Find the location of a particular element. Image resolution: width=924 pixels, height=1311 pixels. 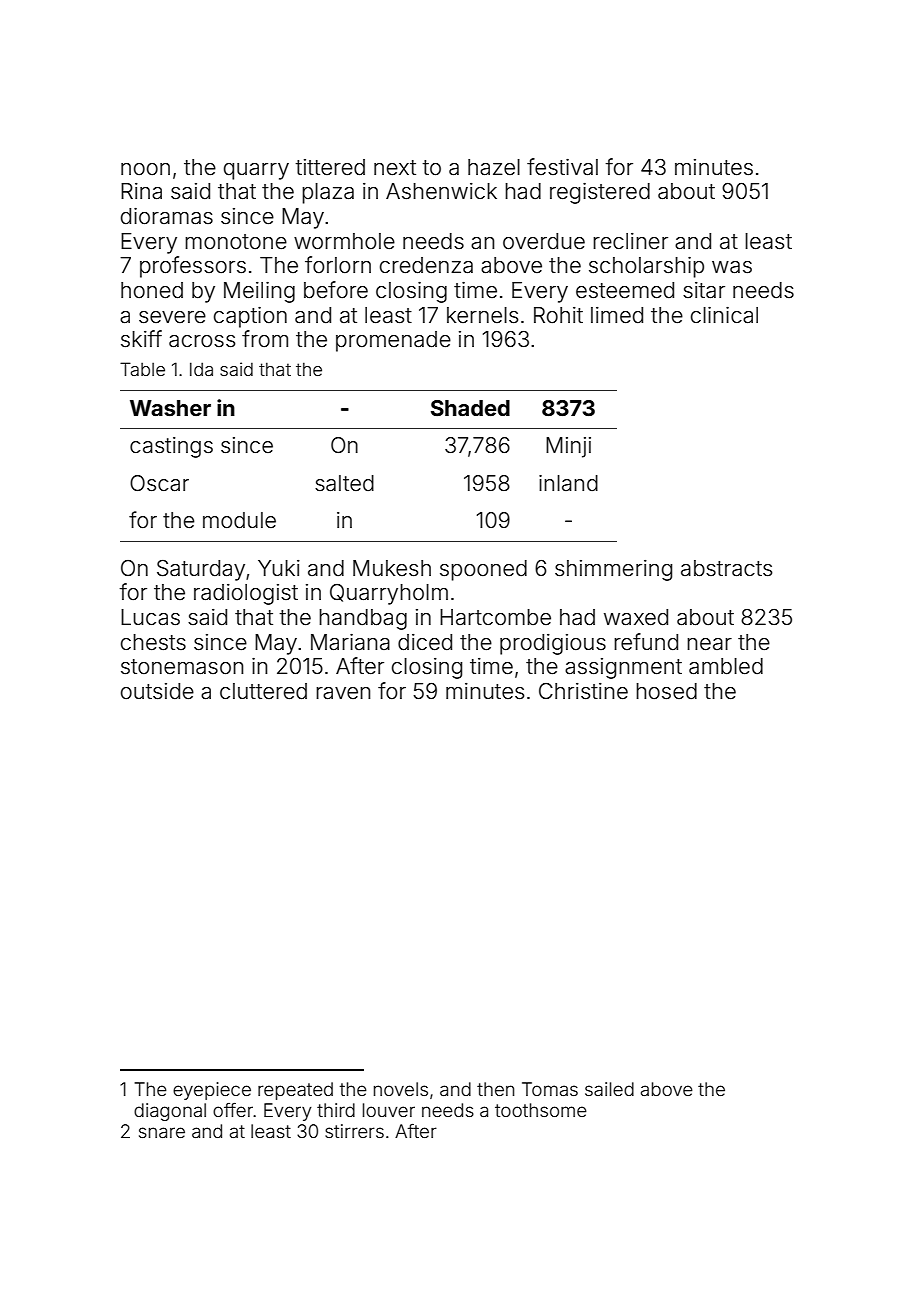

kernels is located at coordinates (482, 315).
